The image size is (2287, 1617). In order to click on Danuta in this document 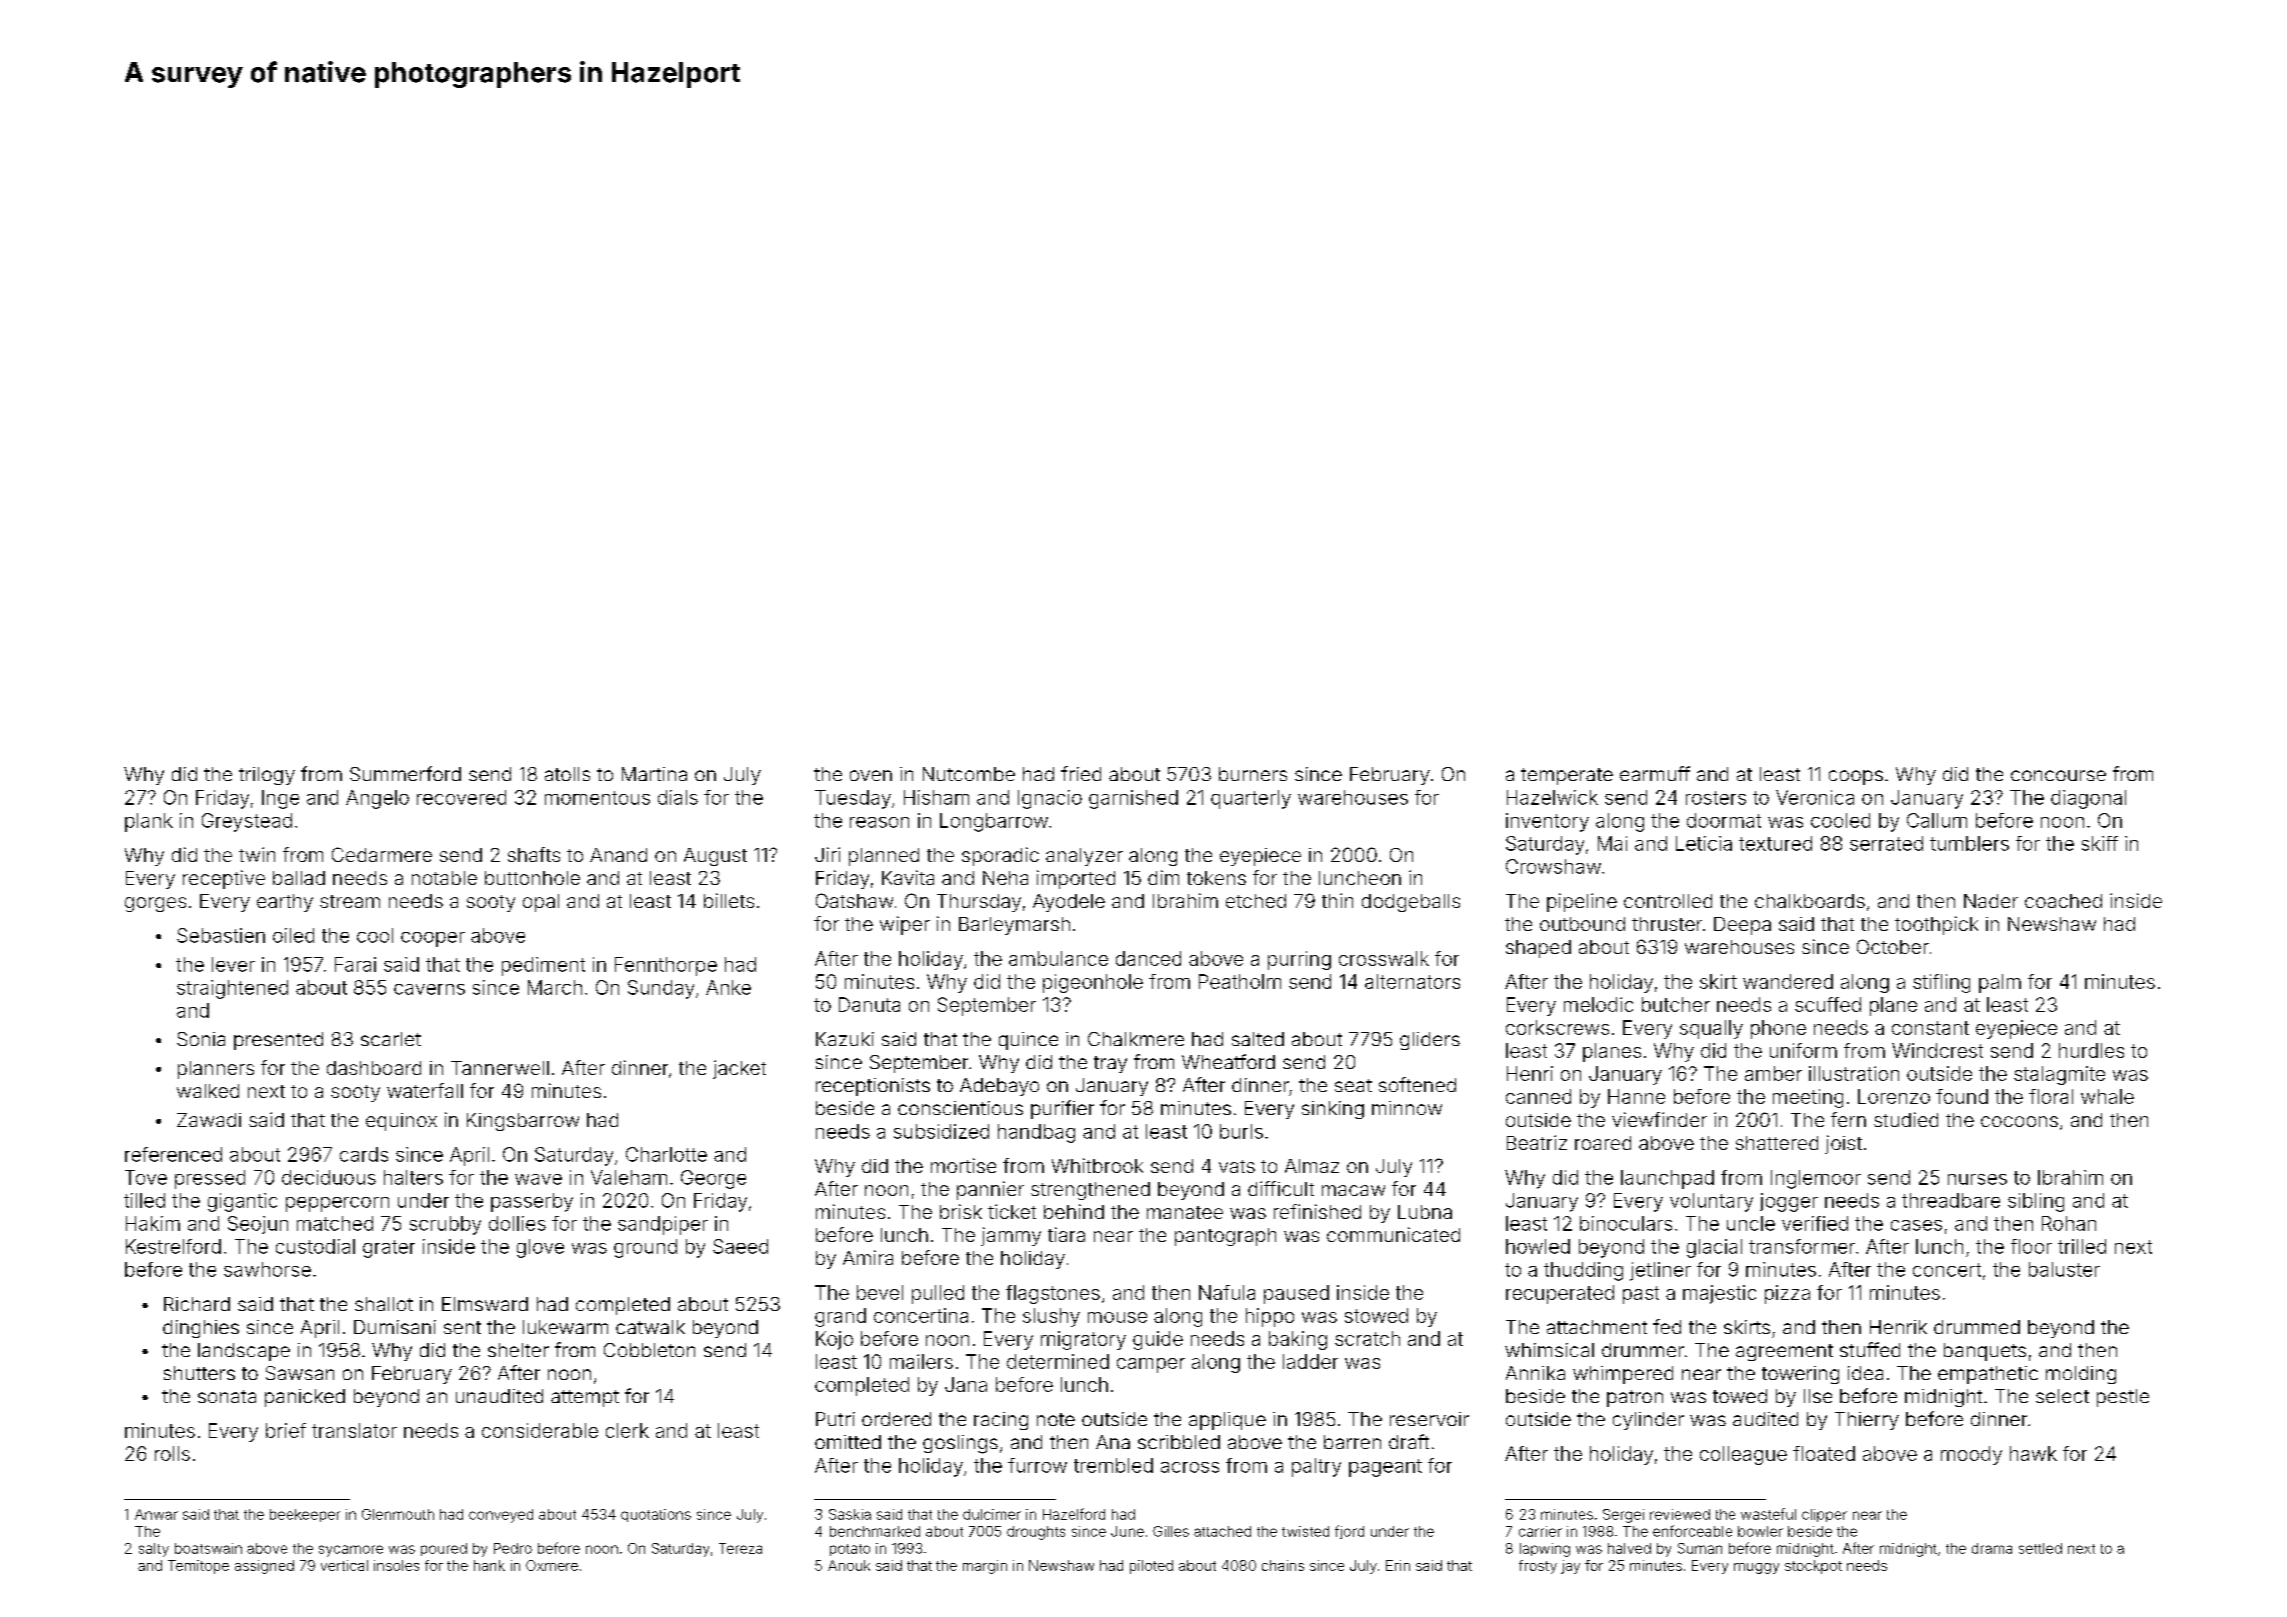, I will do `click(869, 1004)`.
